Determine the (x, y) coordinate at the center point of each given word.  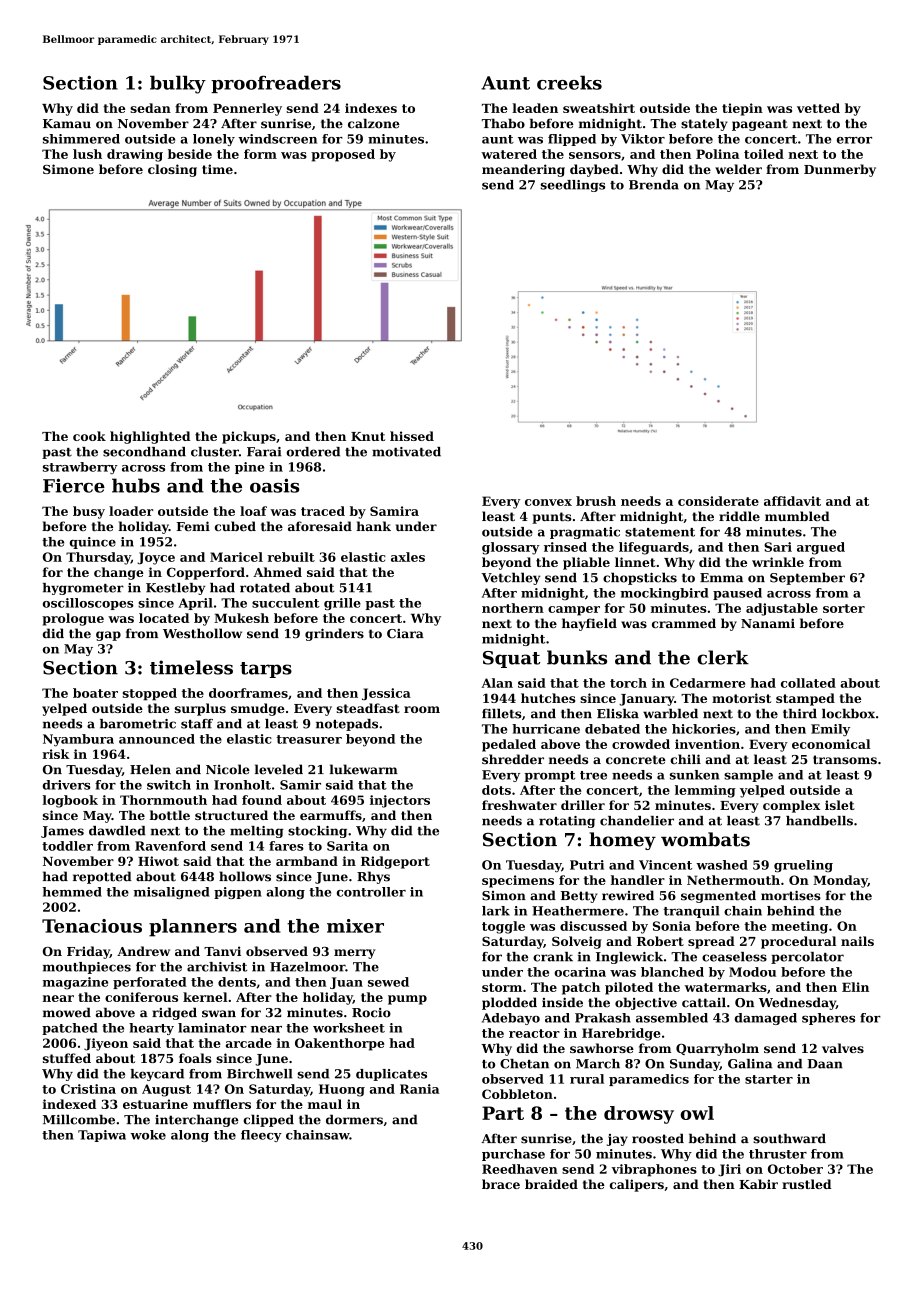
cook (89, 436)
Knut (368, 436)
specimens (518, 881)
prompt (549, 776)
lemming (705, 791)
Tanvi (222, 951)
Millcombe (79, 1119)
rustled (806, 1184)
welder (738, 169)
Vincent (665, 865)
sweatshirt (599, 108)
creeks (569, 82)
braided (551, 1184)
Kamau (67, 124)
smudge (258, 709)
